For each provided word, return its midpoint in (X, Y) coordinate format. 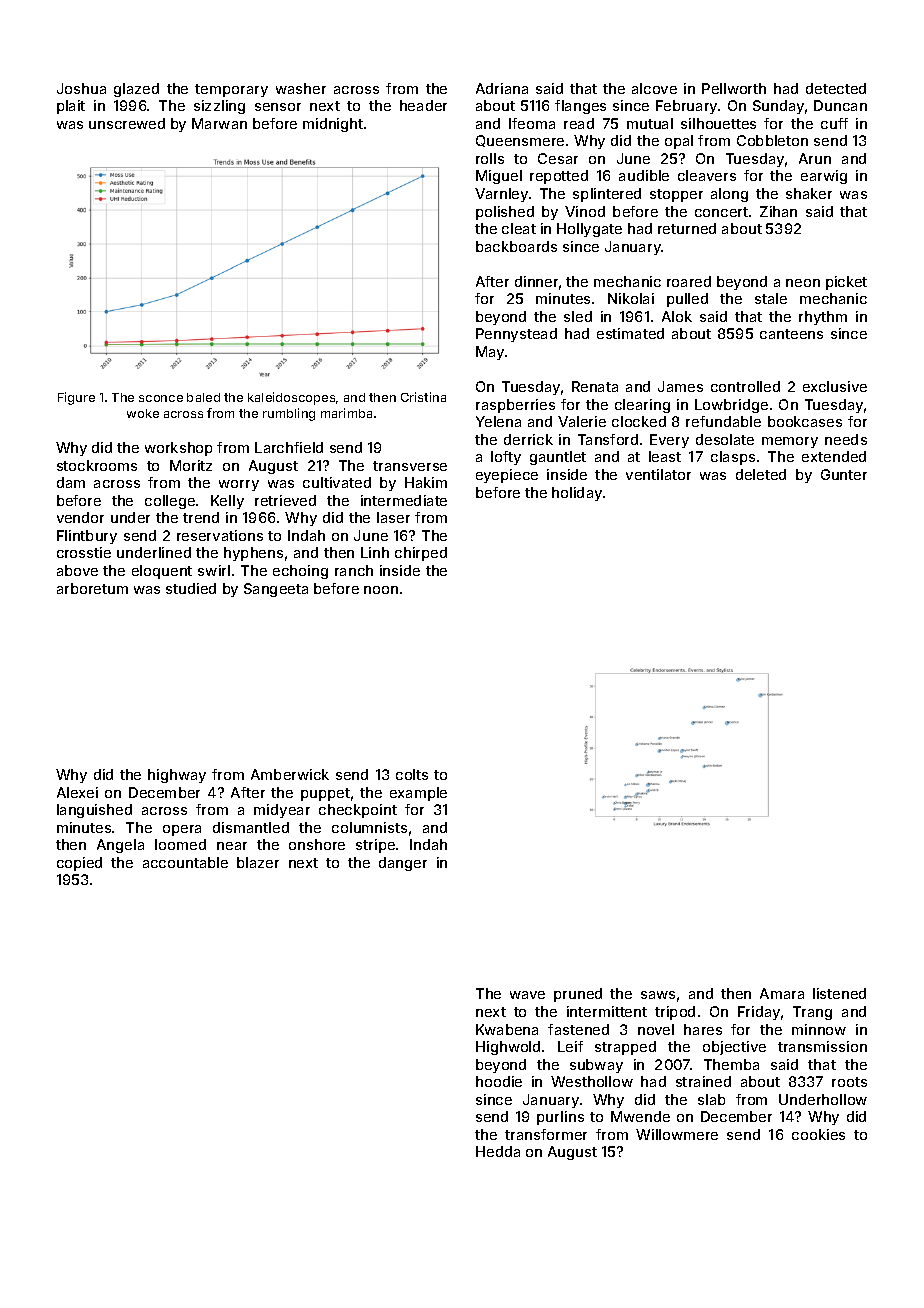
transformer (546, 1134)
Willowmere (677, 1134)
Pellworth (734, 88)
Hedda (498, 1151)
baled (203, 397)
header (423, 105)
